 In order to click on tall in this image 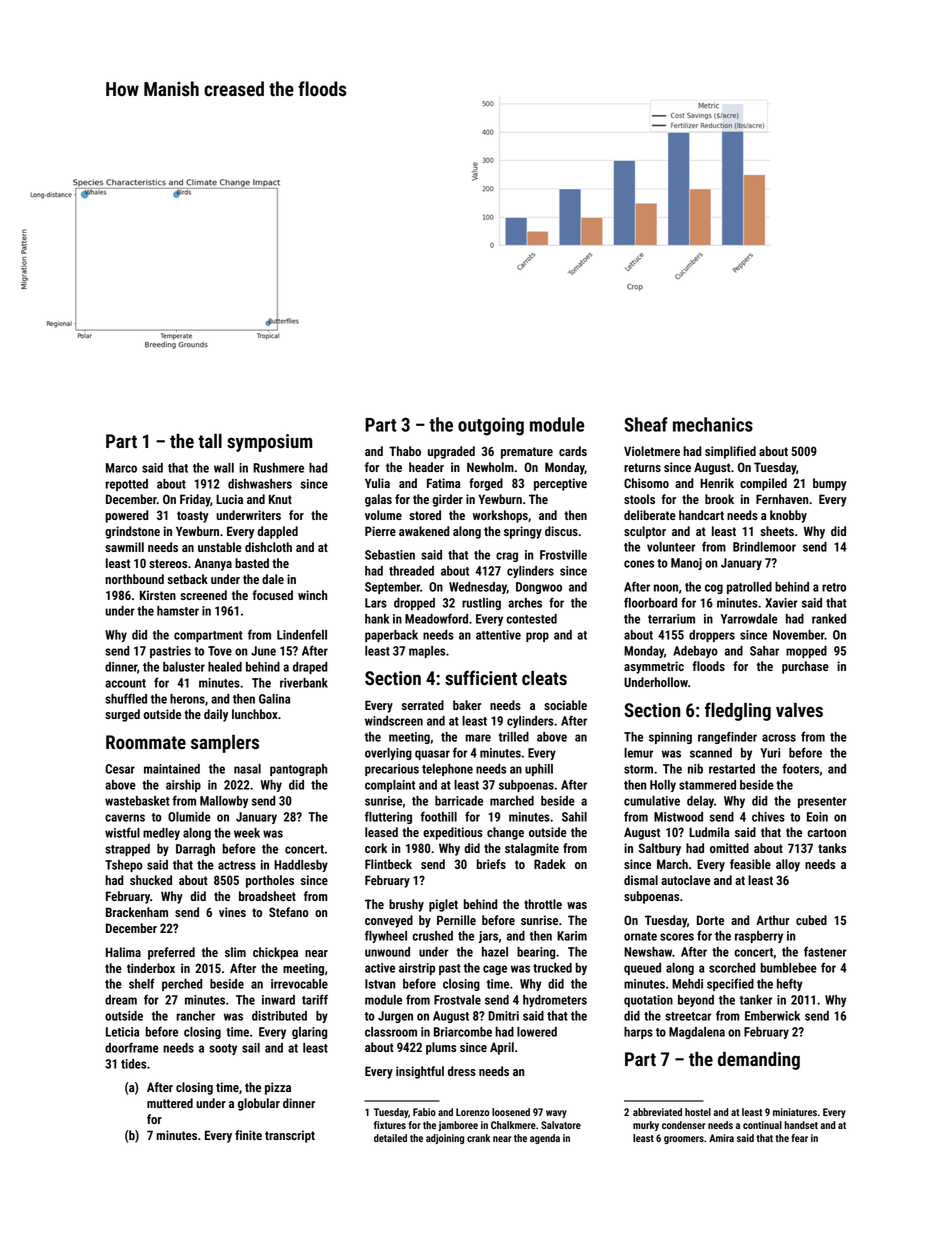, I will do `click(210, 441)`.
